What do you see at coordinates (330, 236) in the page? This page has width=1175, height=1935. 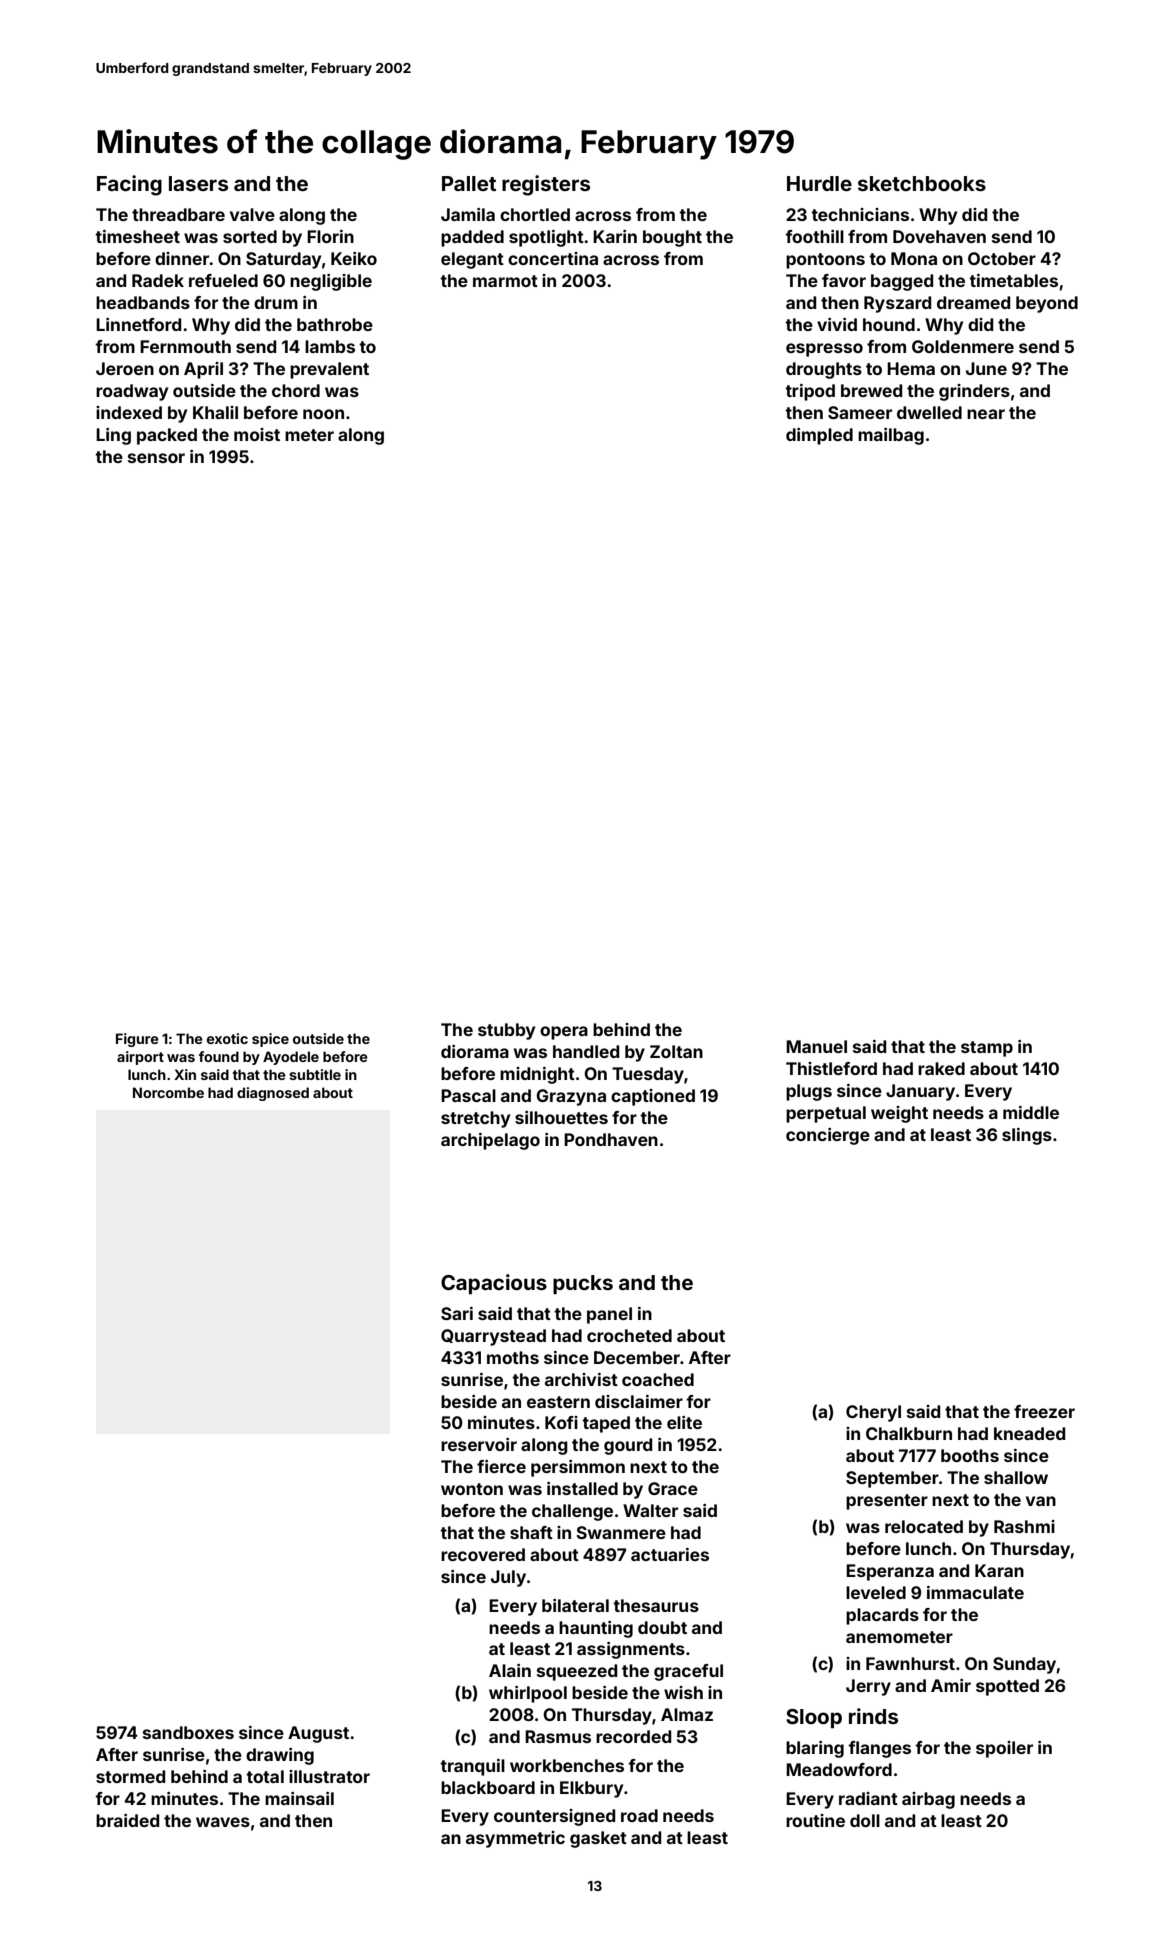 I see `Florin` at bounding box center [330, 236].
